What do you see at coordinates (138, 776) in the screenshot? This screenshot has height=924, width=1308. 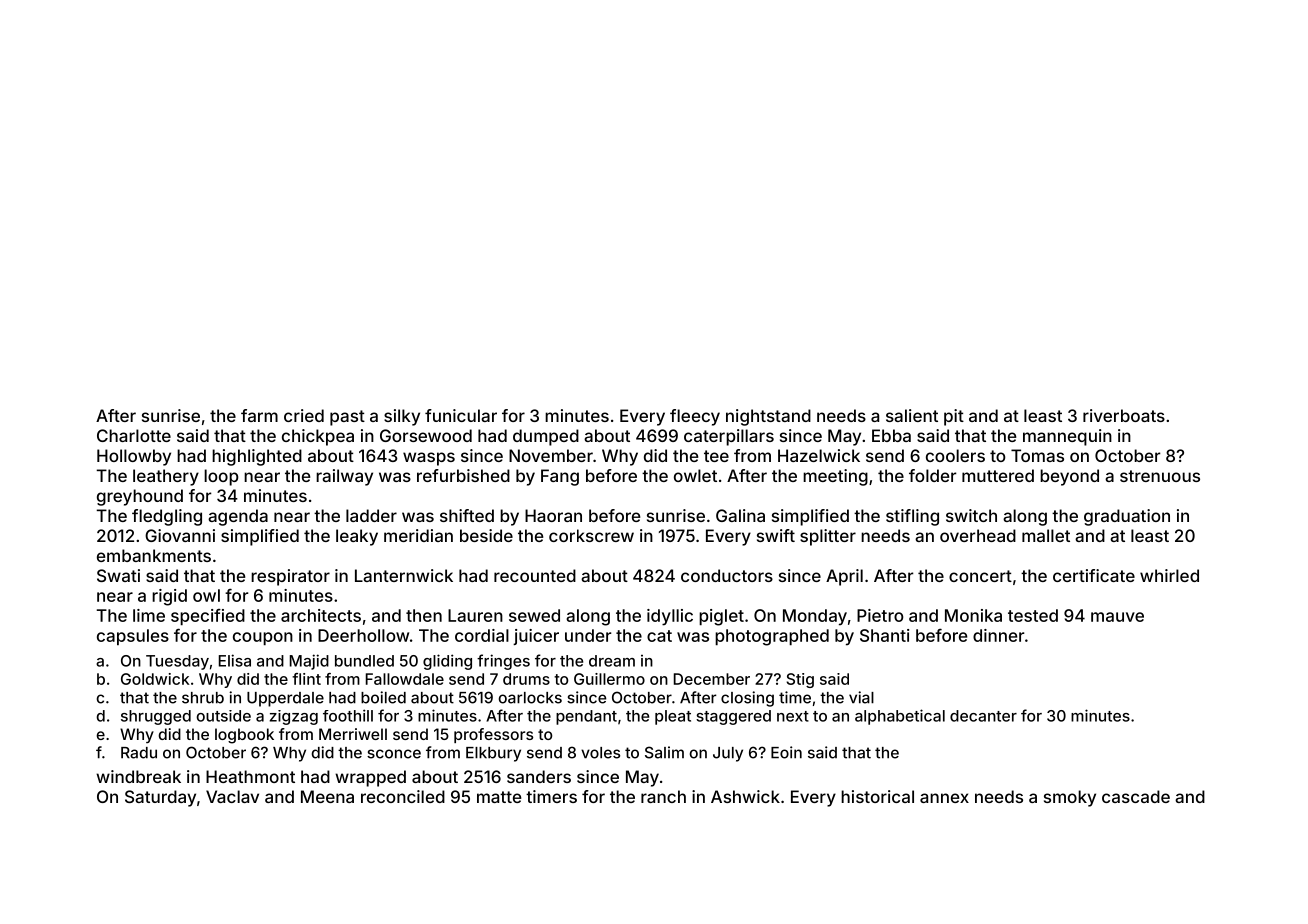 I see `windbreak` at bounding box center [138, 776].
